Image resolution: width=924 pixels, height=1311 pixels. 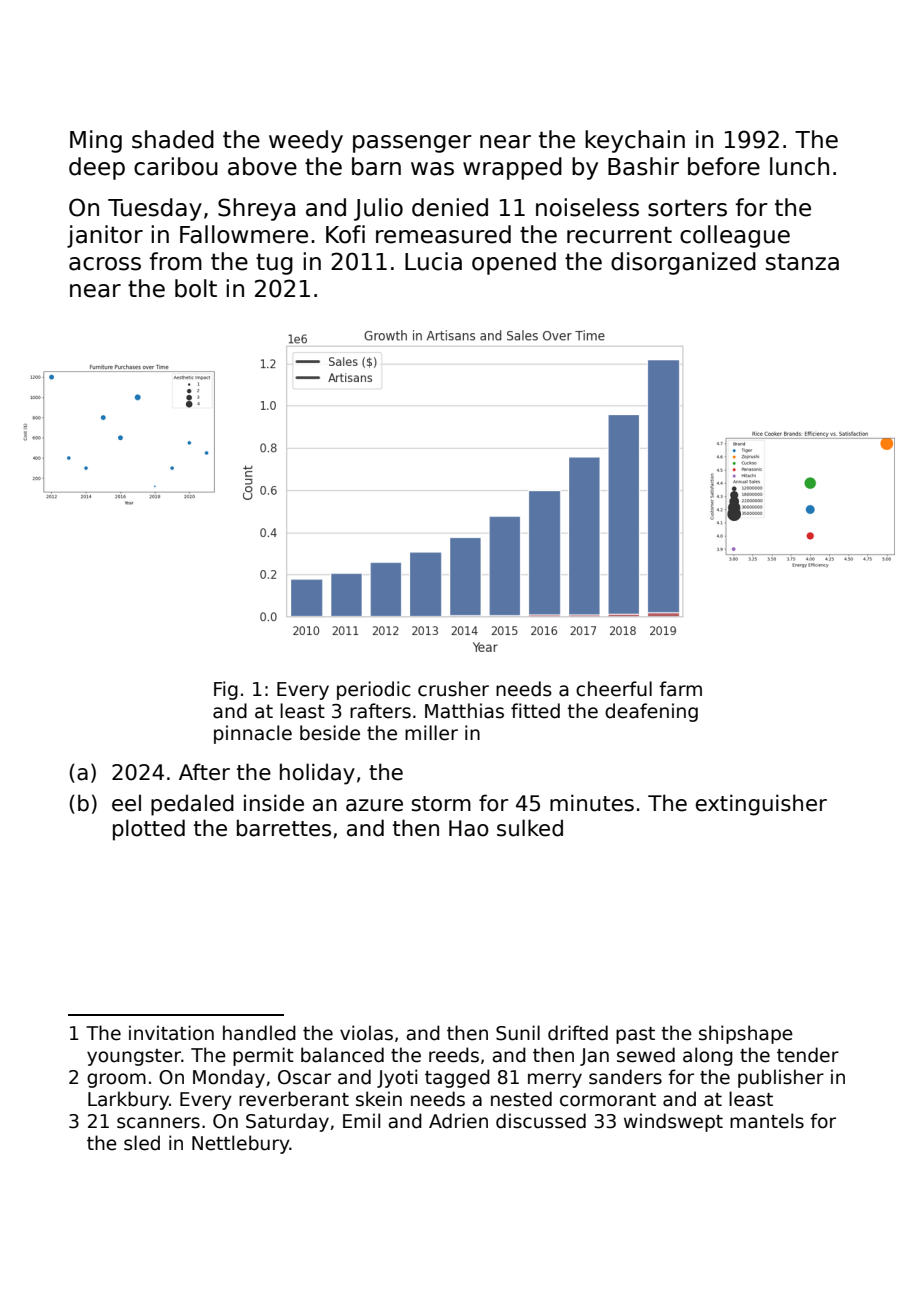 I want to click on shipshape, so click(x=746, y=1034).
